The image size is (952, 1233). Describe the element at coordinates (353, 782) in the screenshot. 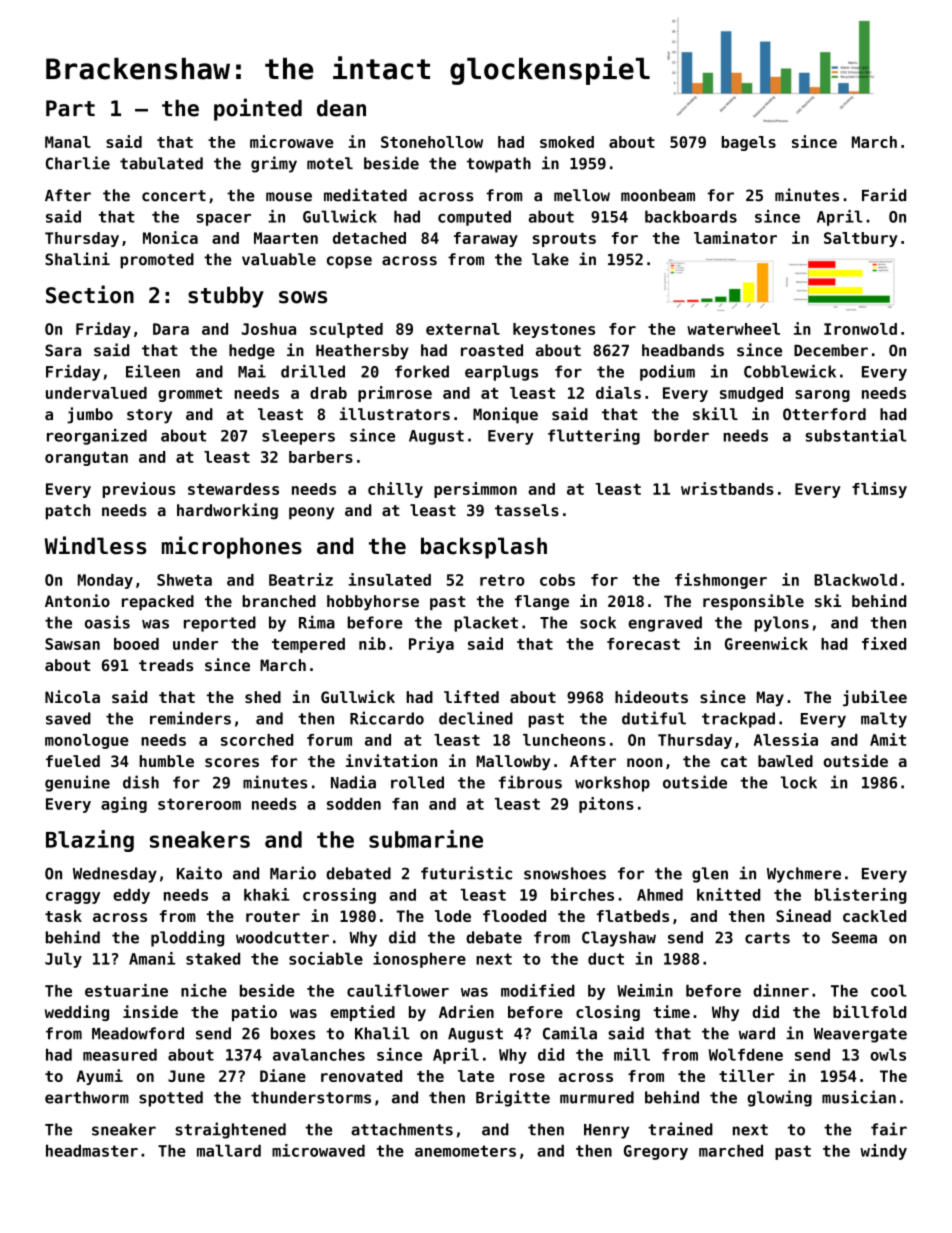

I see `Nadia` at that location.
